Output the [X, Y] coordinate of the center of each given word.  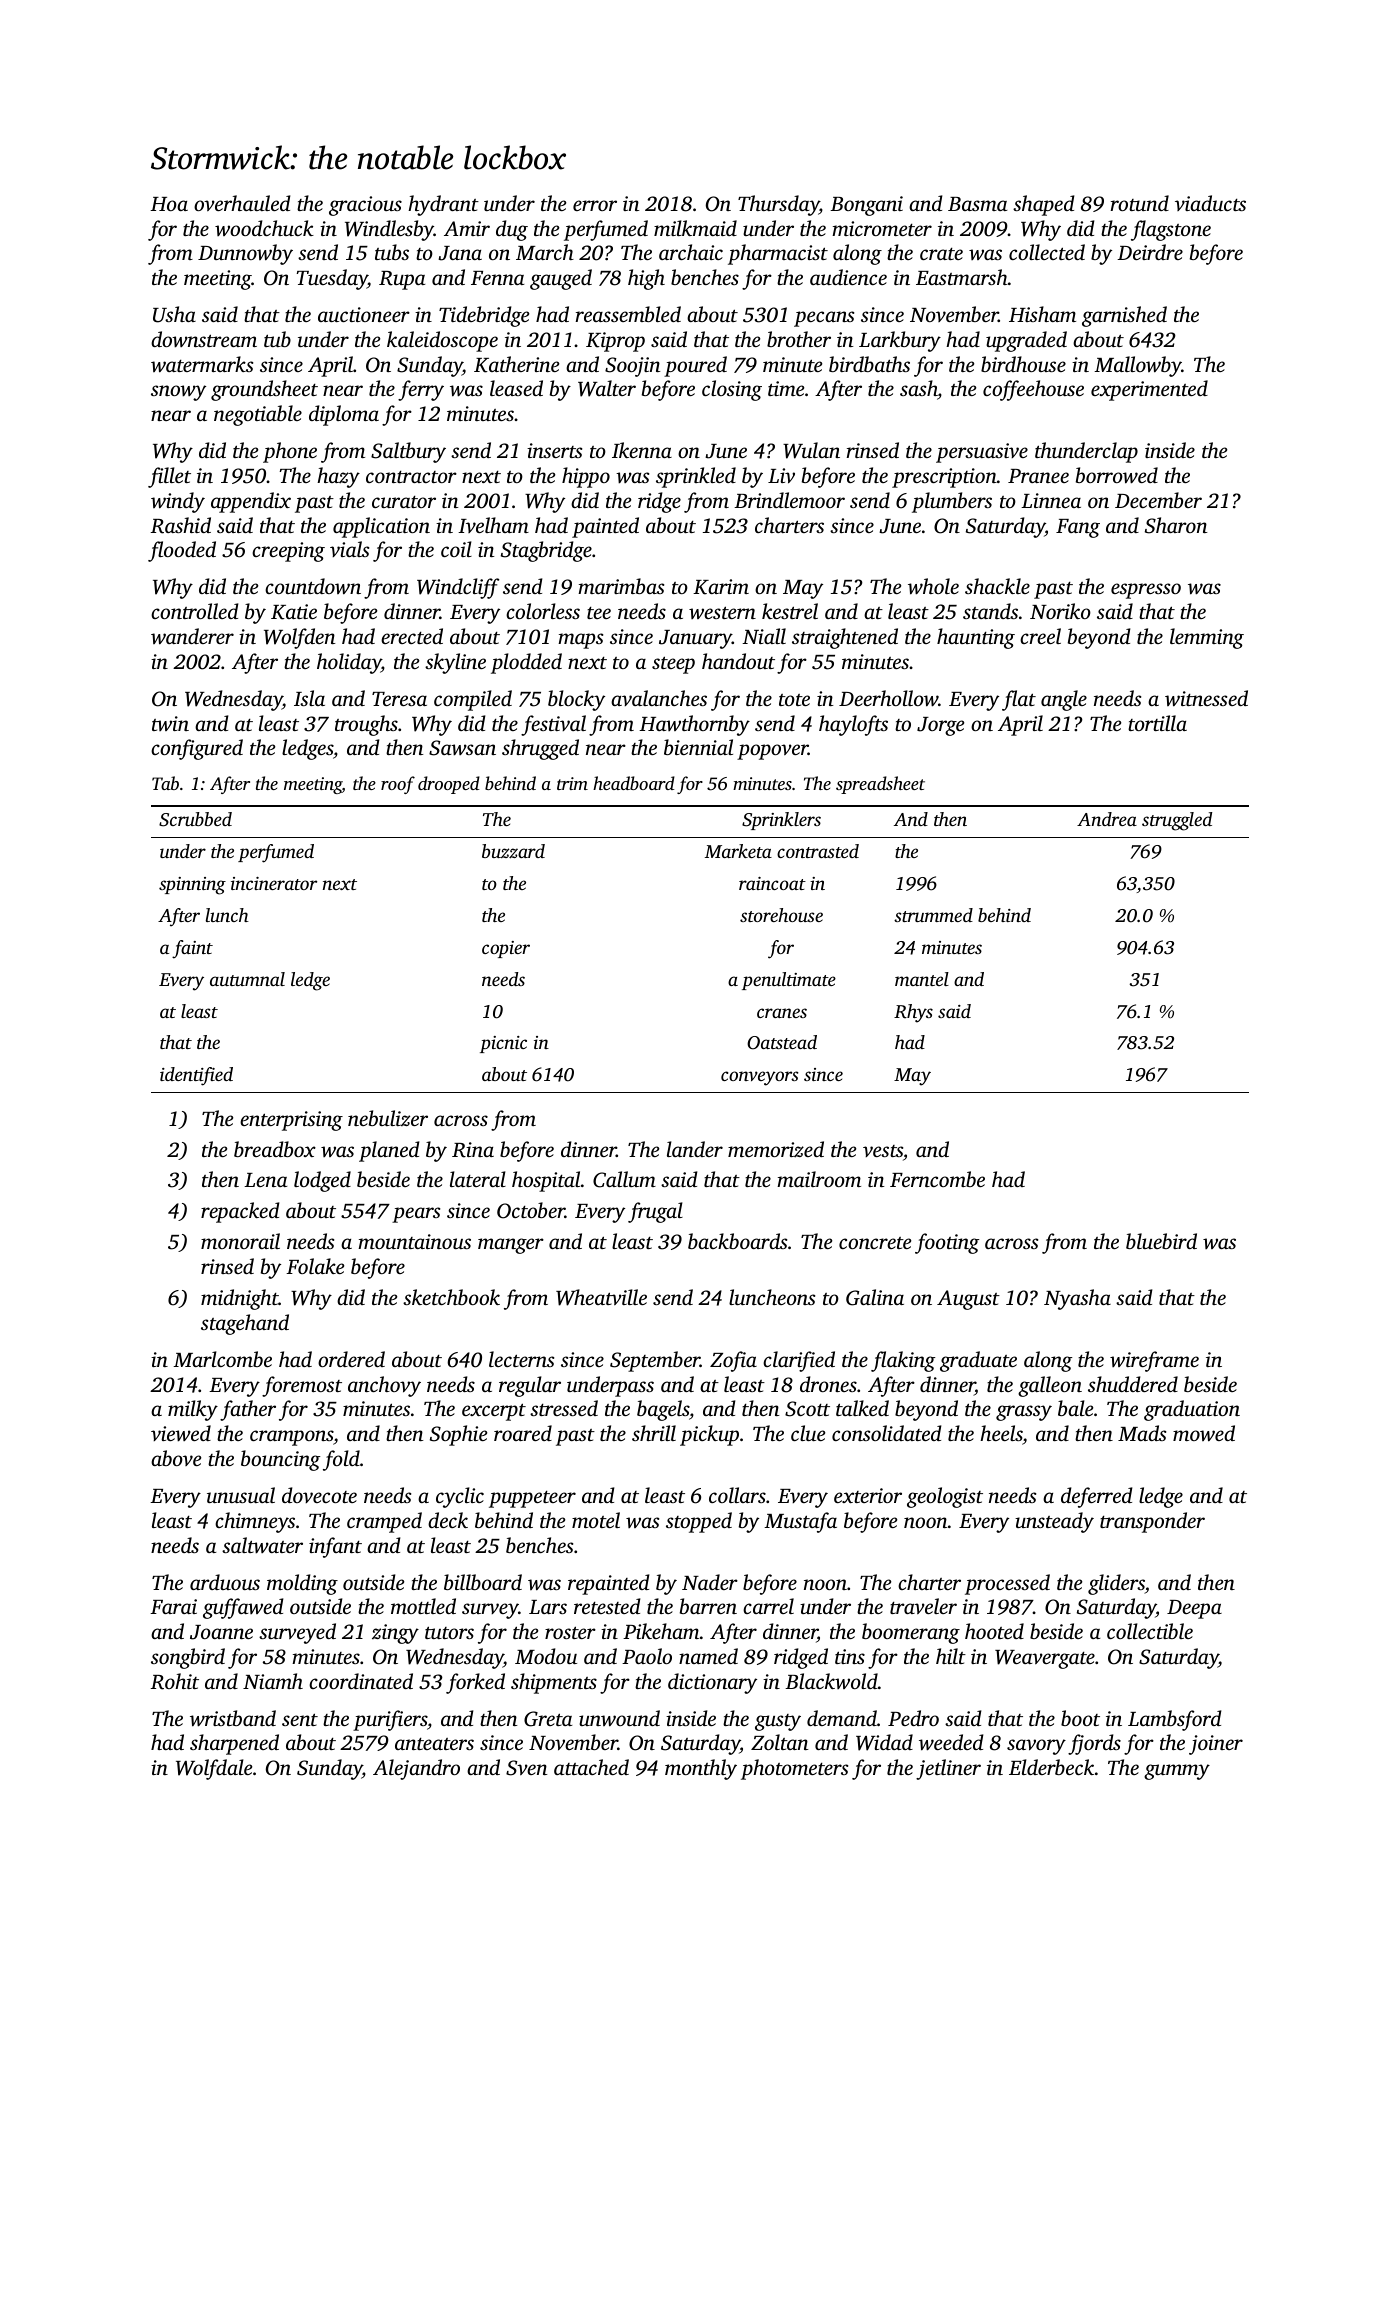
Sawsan [462, 748]
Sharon [1176, 525]
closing [732, 390]
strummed [933, 915]
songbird [188, 1658]
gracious [365, 206]
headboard [634, 783]
